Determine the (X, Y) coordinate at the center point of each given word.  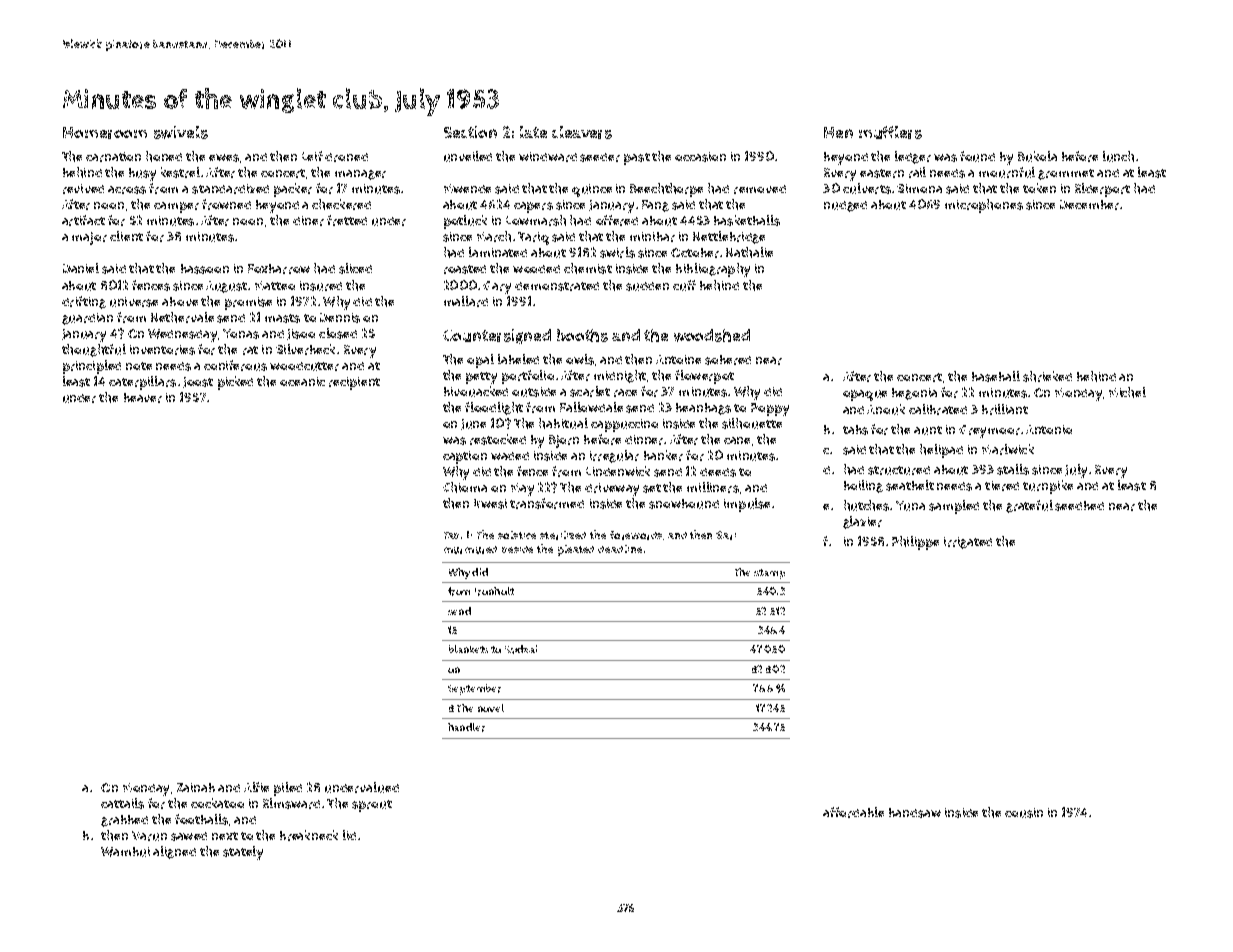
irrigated (968, 543)
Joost (198, 382)
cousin (1024, 813)
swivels (181, 132)
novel (491, 708)
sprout (372, 806)
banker (663, 455)
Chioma (465, 487)
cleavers (582, 132)
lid (349, 835)
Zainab (196, 787)
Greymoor (989, 431)
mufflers (890, 132)
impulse (747, 505)
